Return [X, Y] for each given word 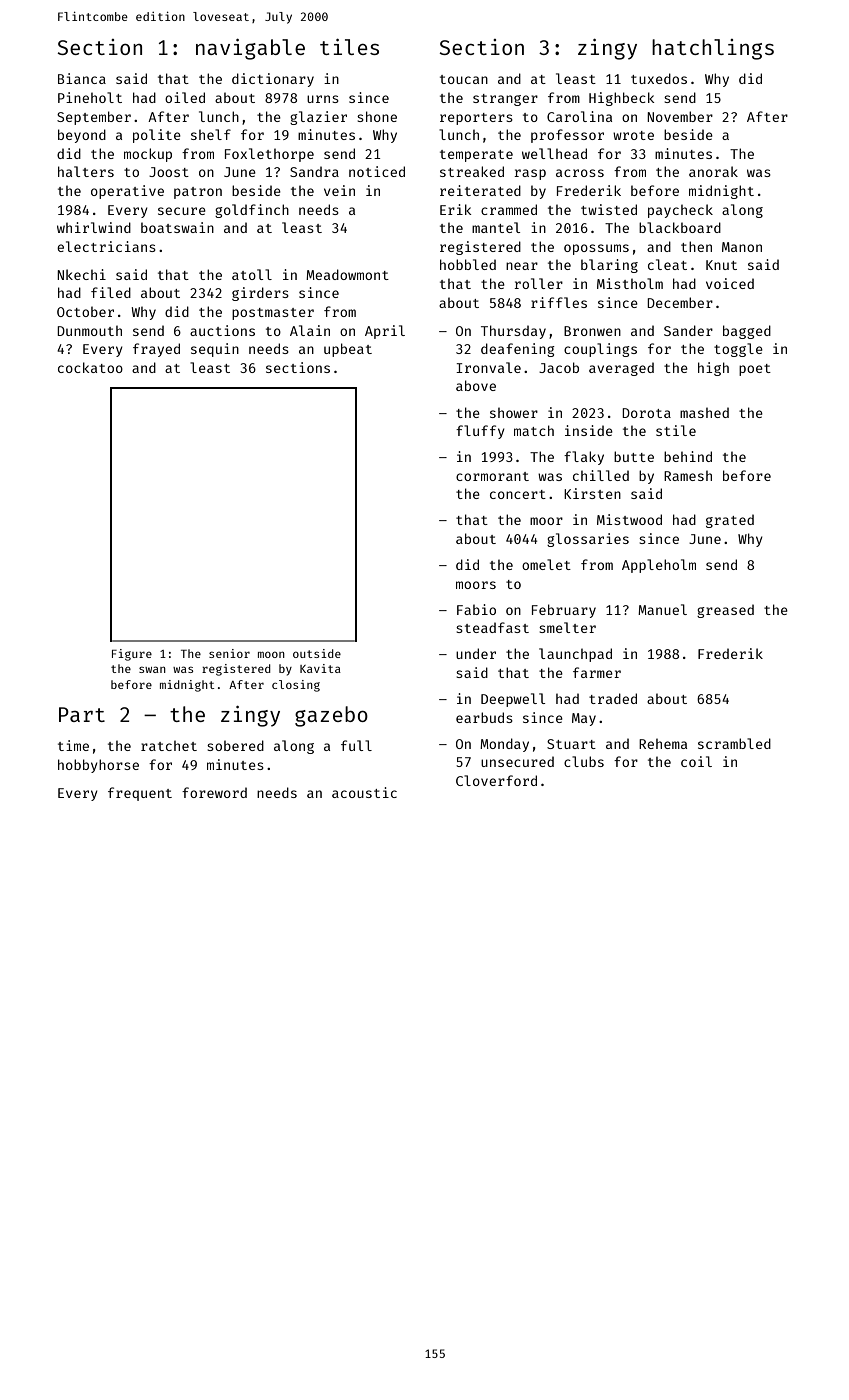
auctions [222, 330]
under [476, 653]
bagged [747, 332]
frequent [140, 794]
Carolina [579, 116]
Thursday [513, 332]
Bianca [82, 78]
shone [377, 116]
